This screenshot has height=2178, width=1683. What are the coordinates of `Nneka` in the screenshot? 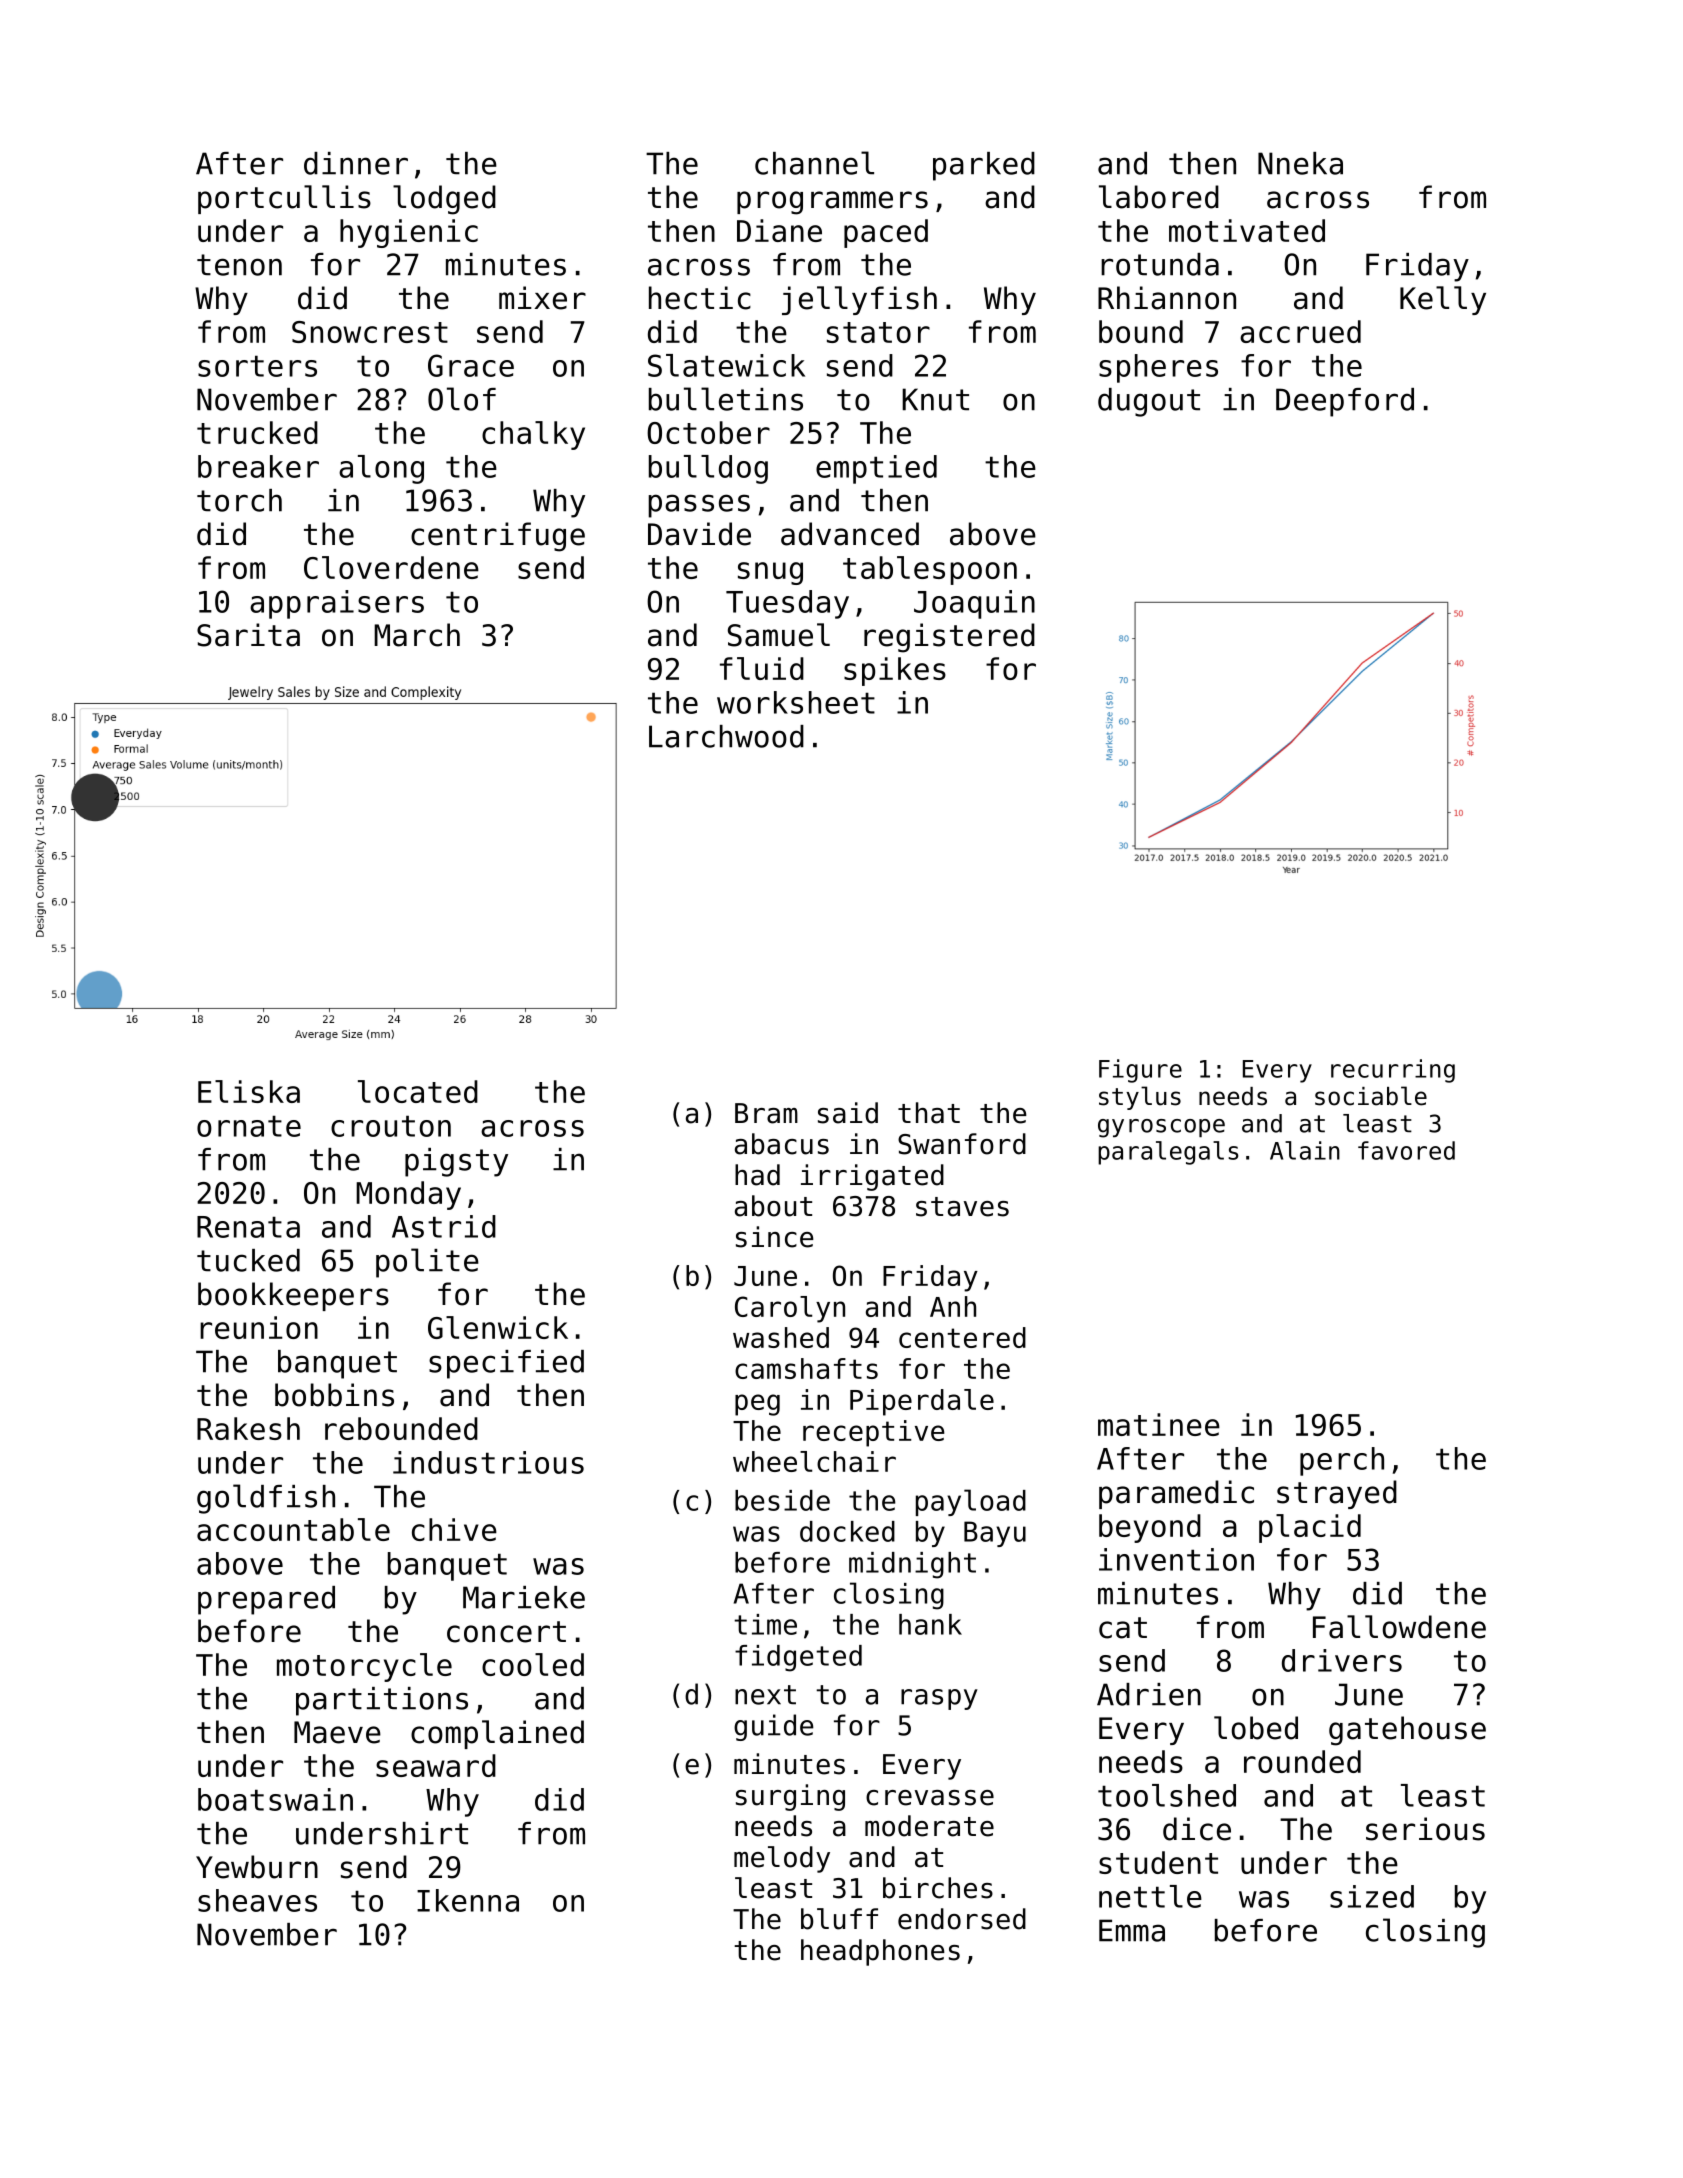 It's located at (1300, 163).
